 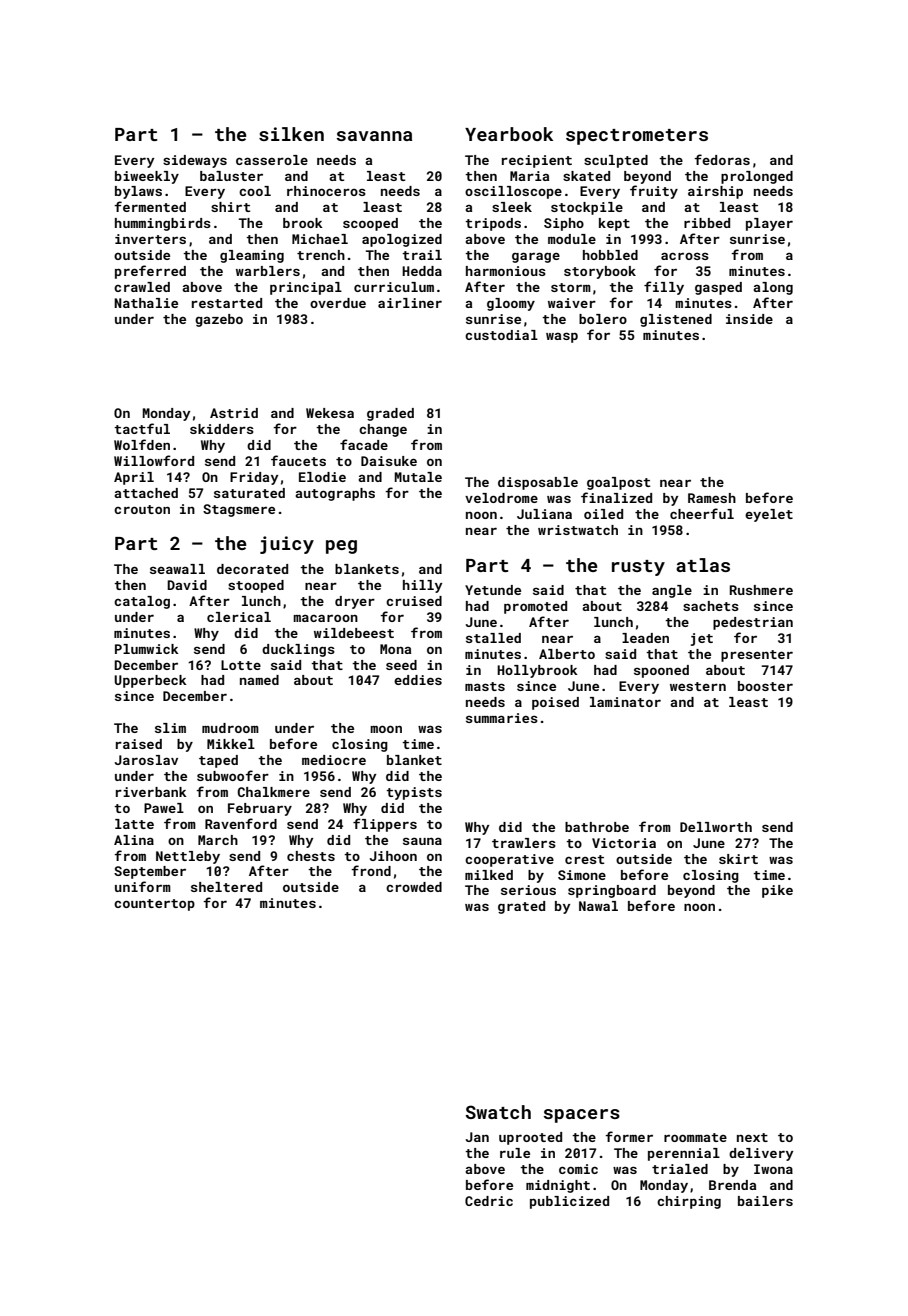 I want to click on seed, so click(x=401, y=665).
